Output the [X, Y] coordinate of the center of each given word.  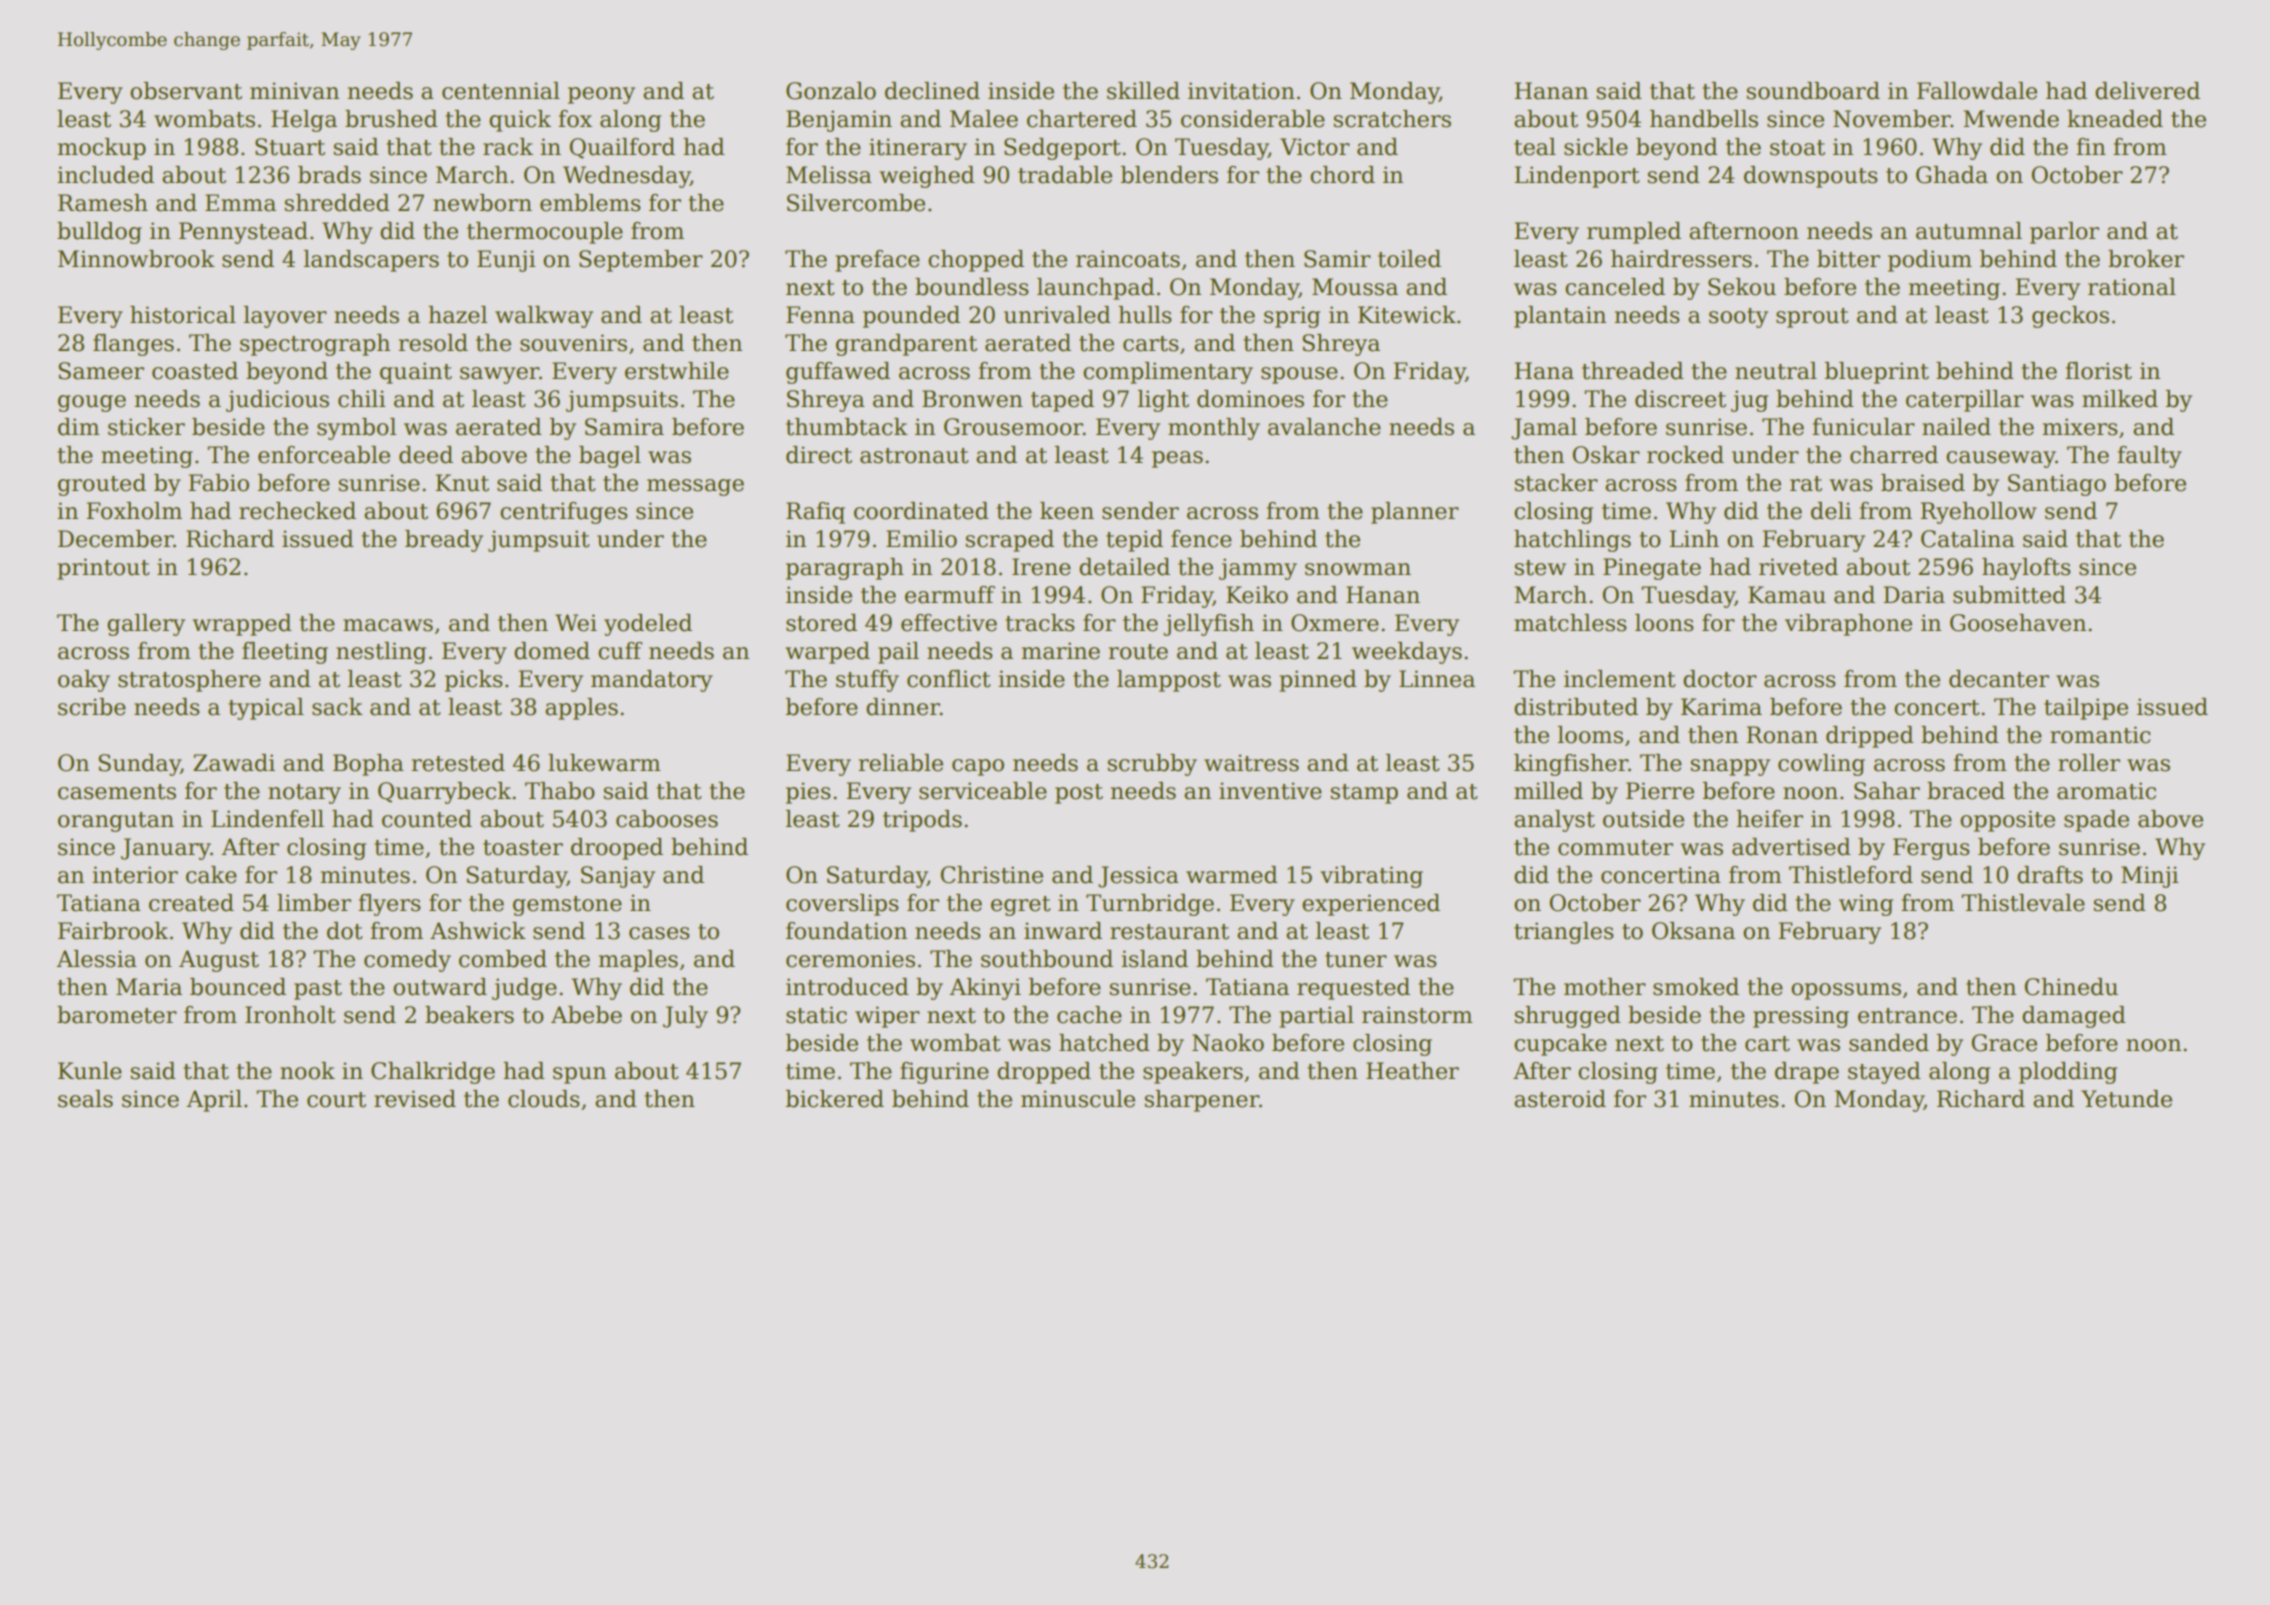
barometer [117, 1015]
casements [117, 792]
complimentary [1168, 373]
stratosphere [189, 681]
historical [183, 315]
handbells [1704, 119]
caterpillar [1965, 401]
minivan [294, 91]
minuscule [1078, 1099]
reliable [900, 763]
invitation [1241, 91]
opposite [2007, 821]
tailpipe [2086, 709]
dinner [903, 707]
